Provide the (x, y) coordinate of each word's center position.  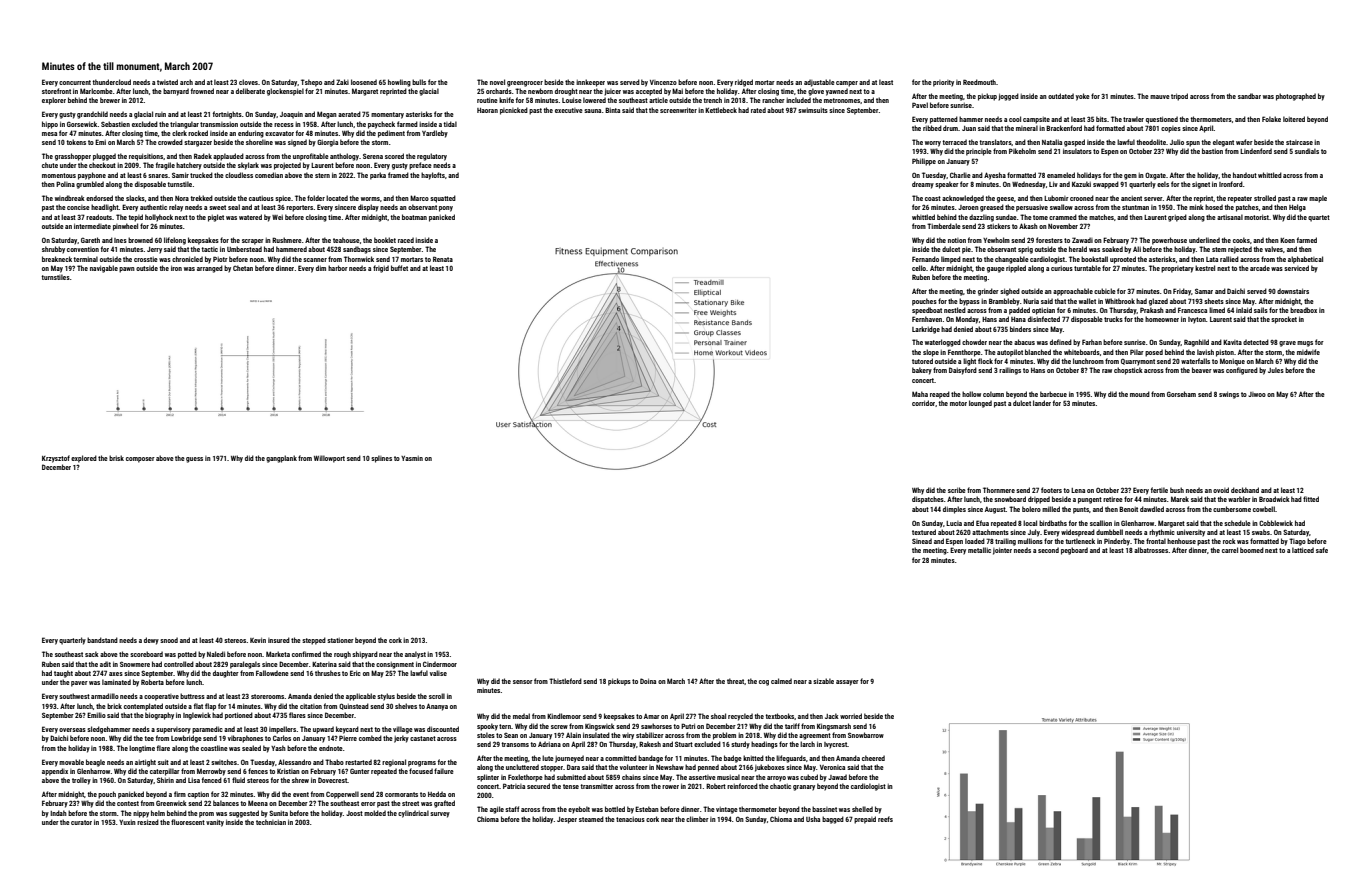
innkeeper (590, 83)
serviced (1296, 268)
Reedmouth (979, 82)
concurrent (75, 82)
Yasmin (412, 458)
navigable (104, 269)
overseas (72, 730)
